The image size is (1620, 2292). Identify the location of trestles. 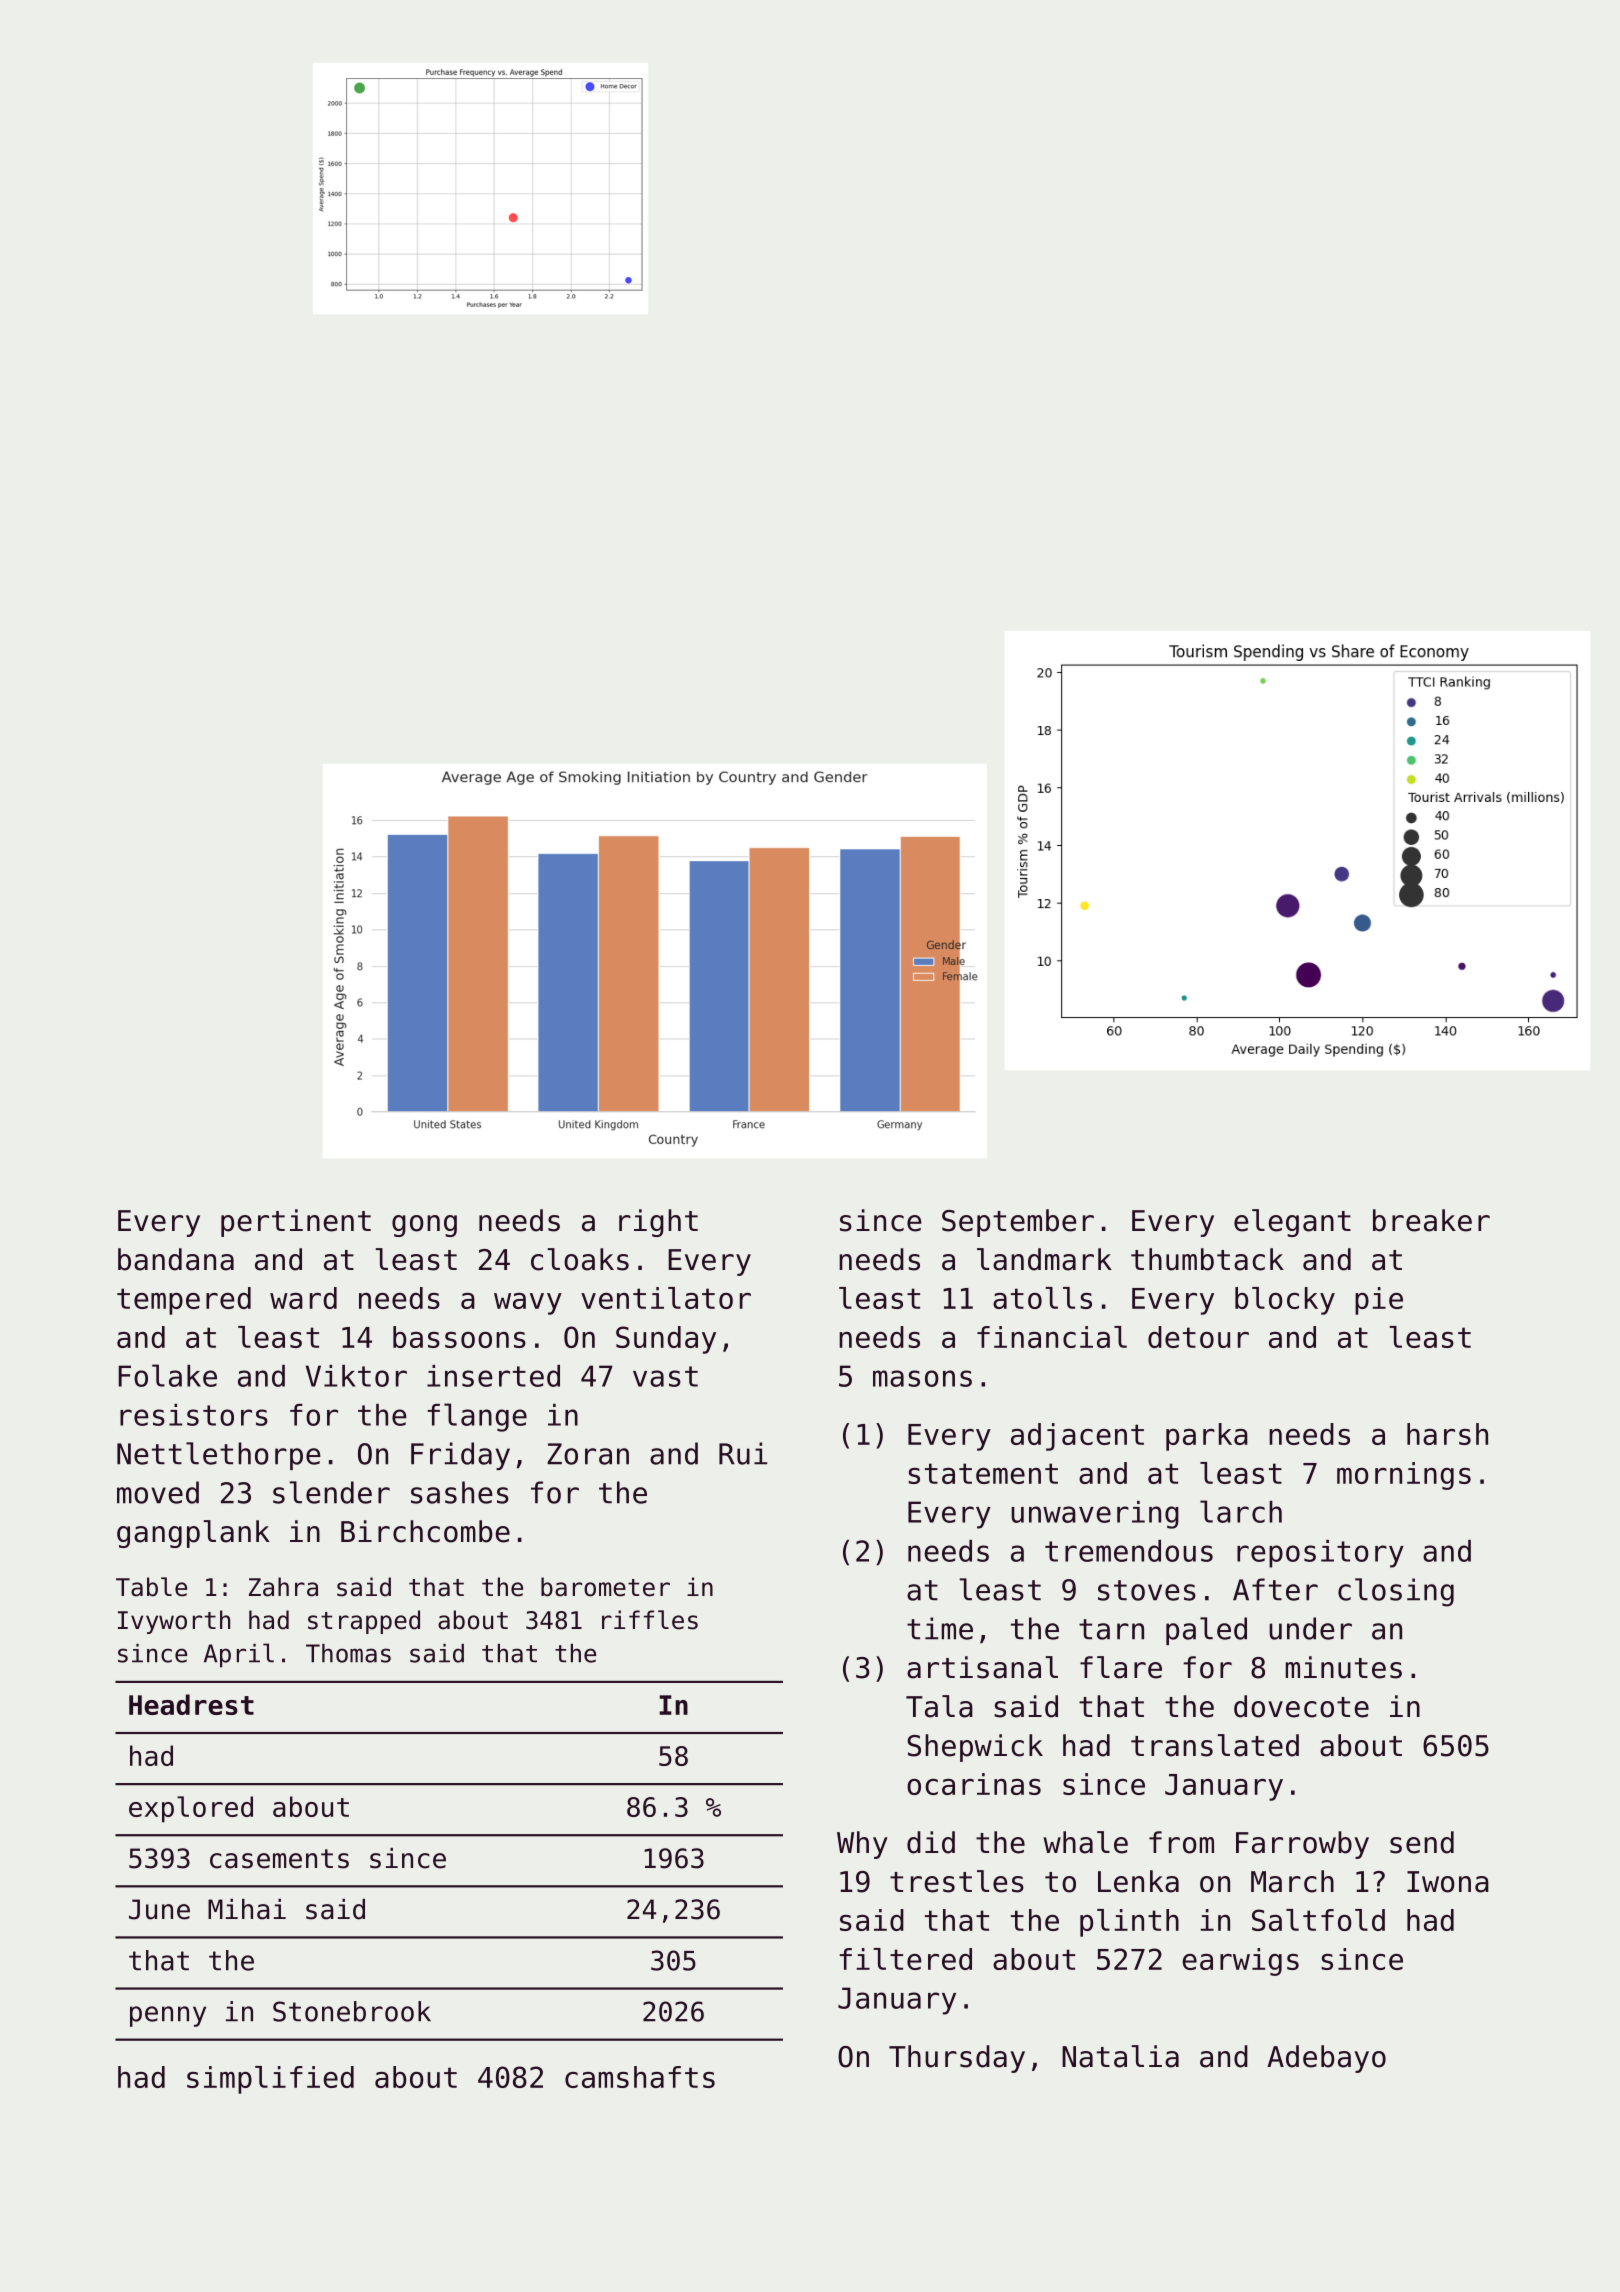
(957, 1881).
